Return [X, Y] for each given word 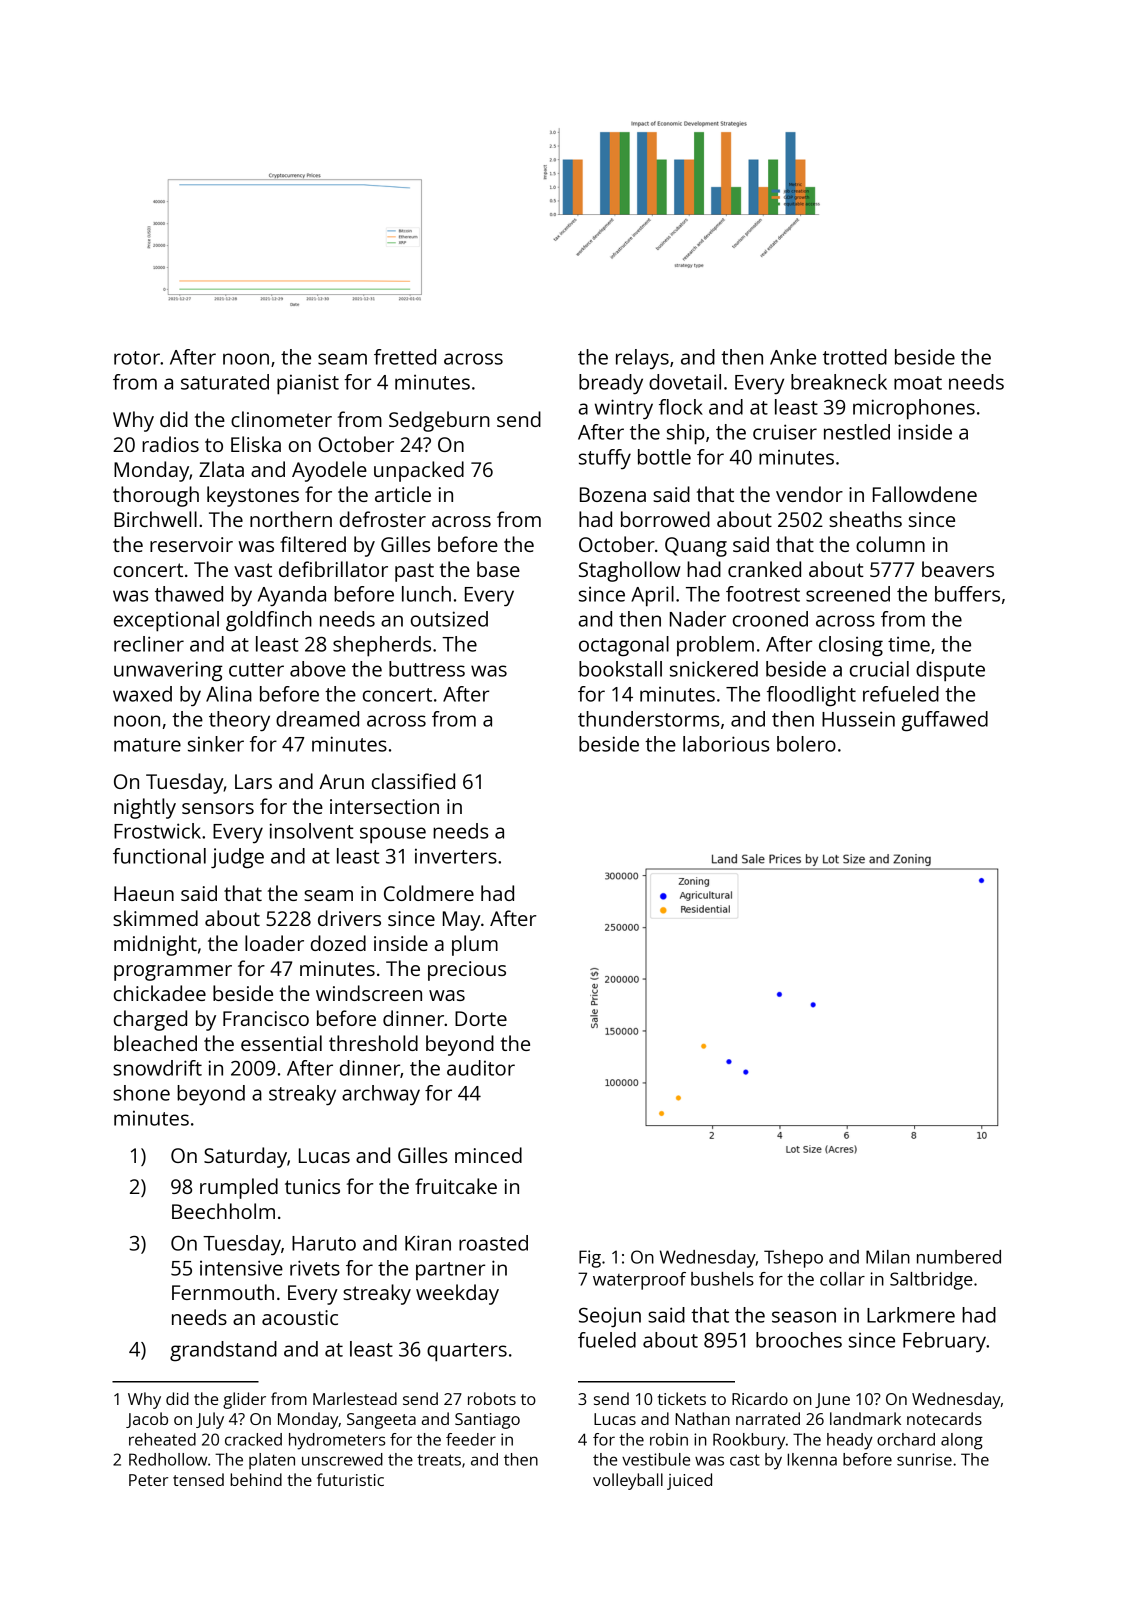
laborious [726, 744]
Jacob [147, 1420]
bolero [806, 744]
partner [450, 1271]
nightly [145, 808]
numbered [959, 1257]
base [498, 569]
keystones [253, 496]
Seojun [610, 1317]
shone [141, 1093]
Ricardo [760, 1398]
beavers [958, 569]
